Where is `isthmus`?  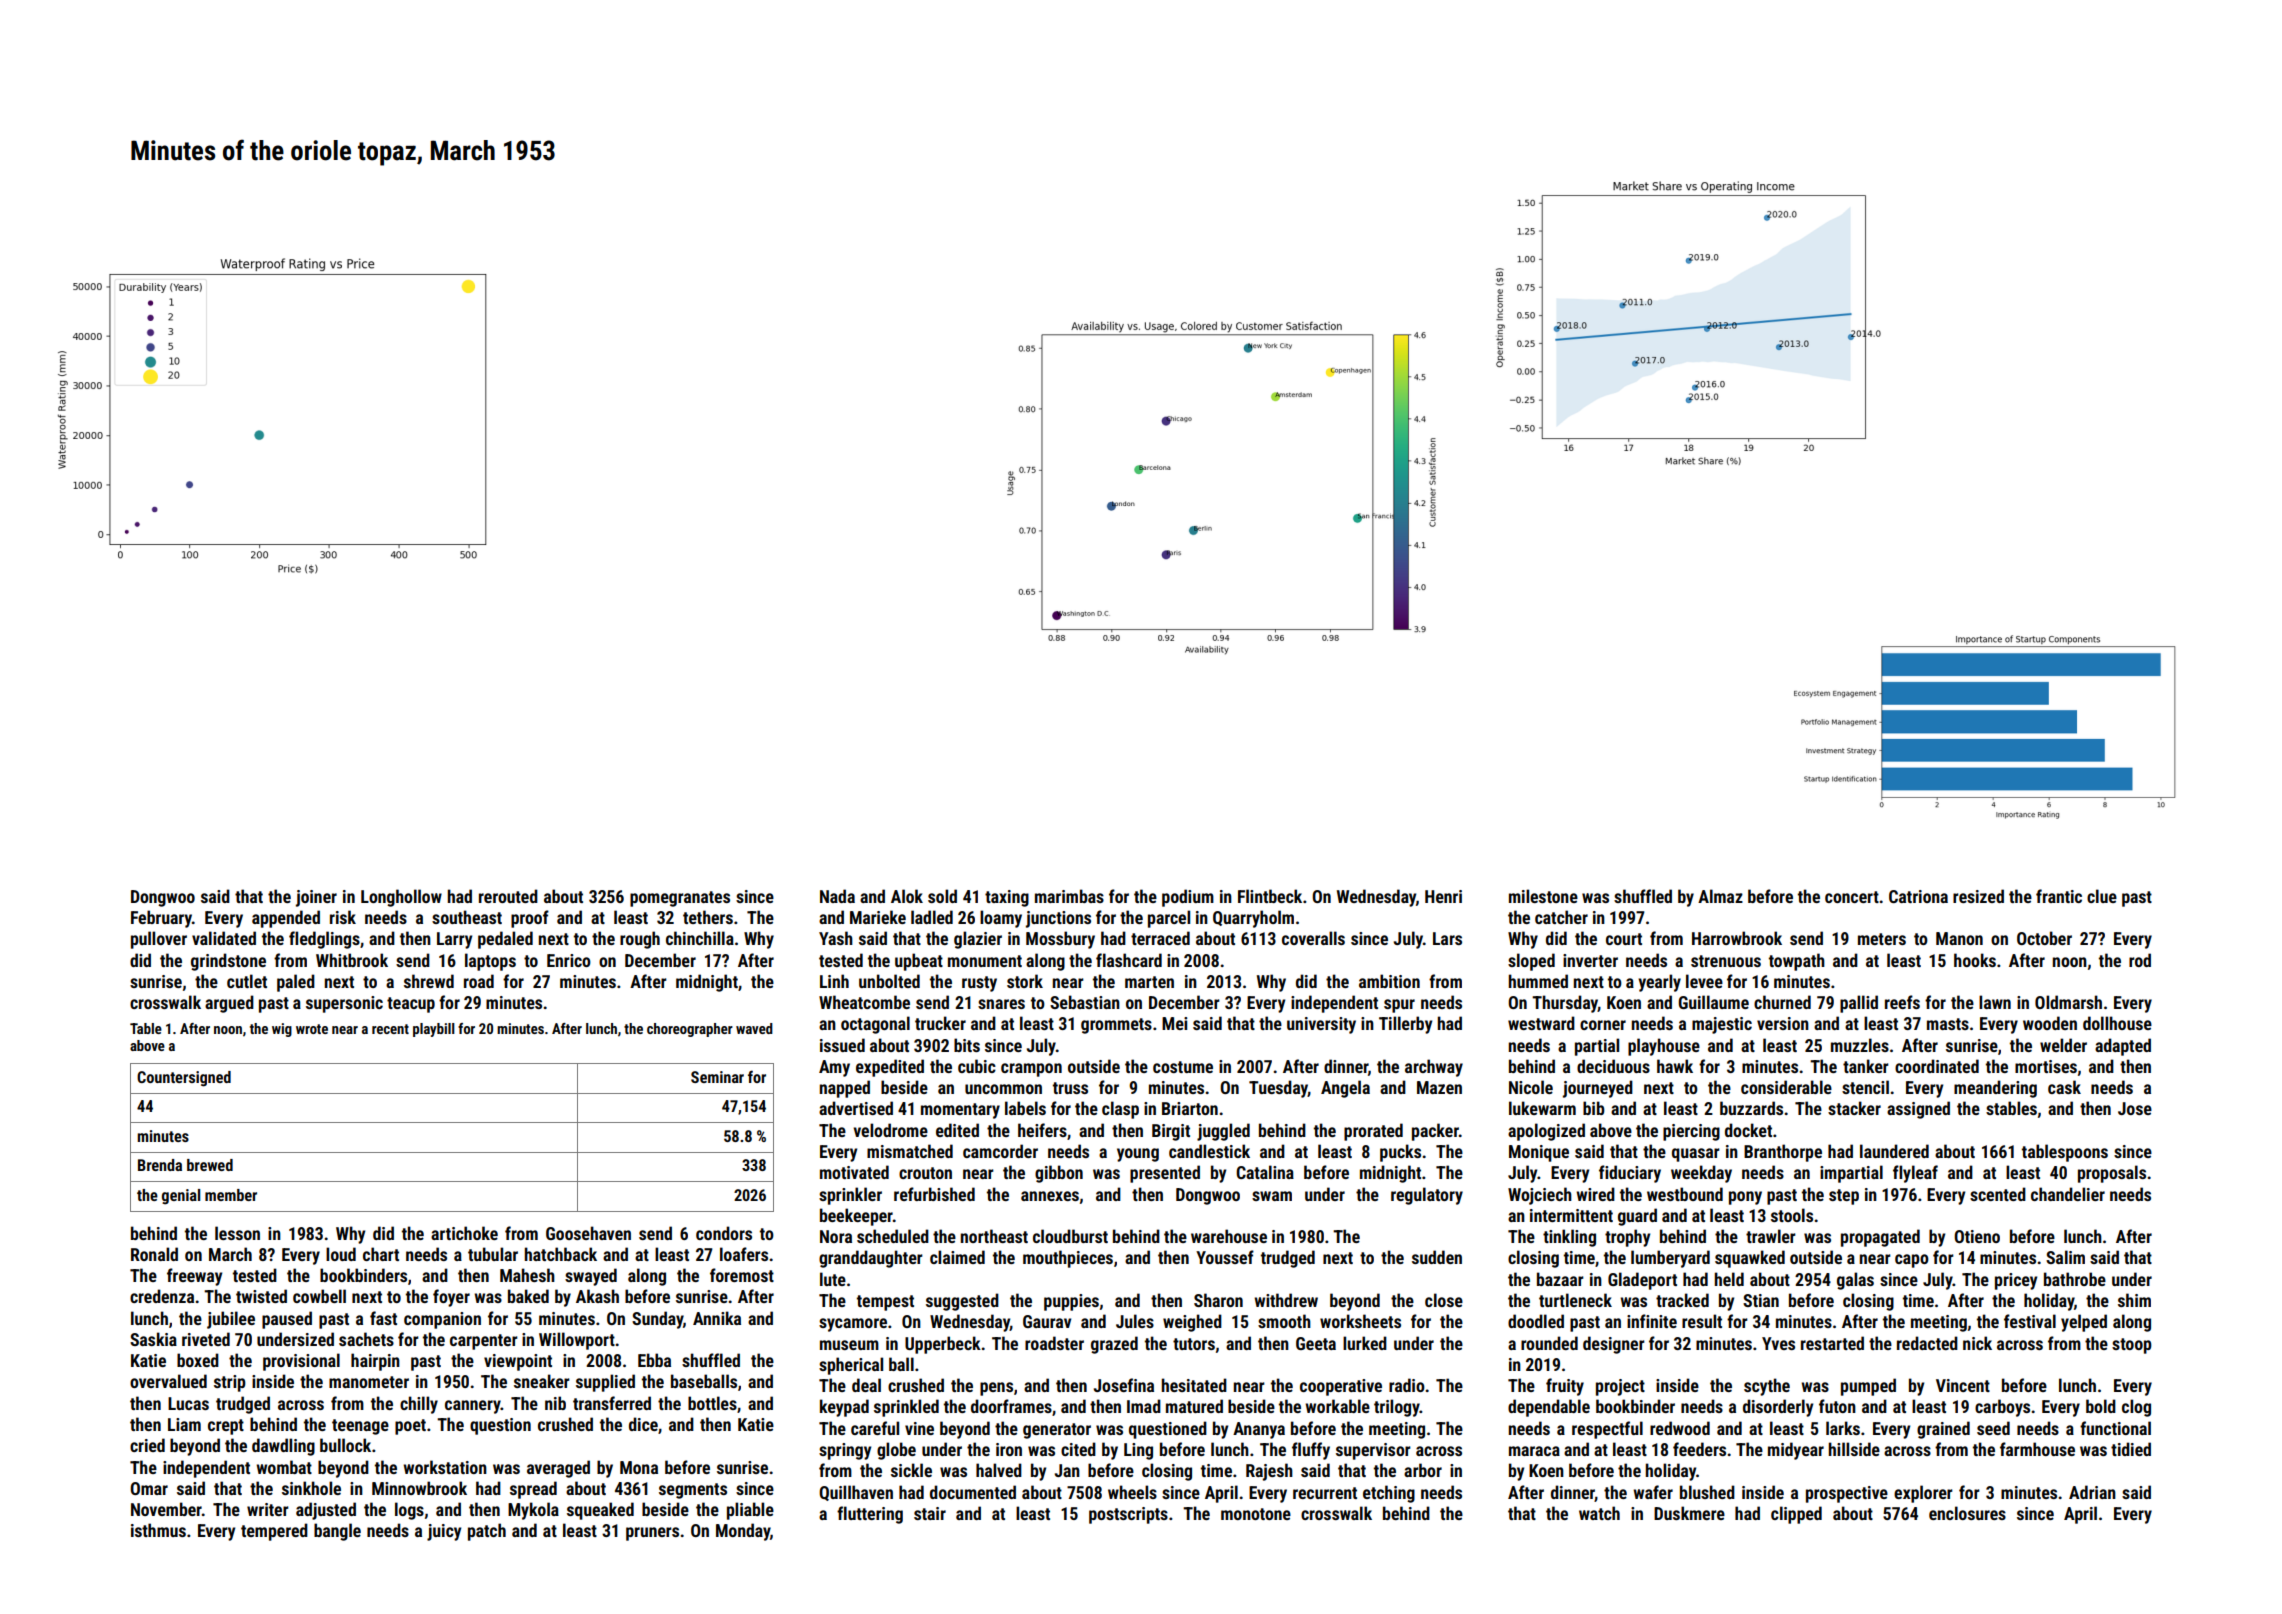 isthmus is located at coordinates (158, 1530).
